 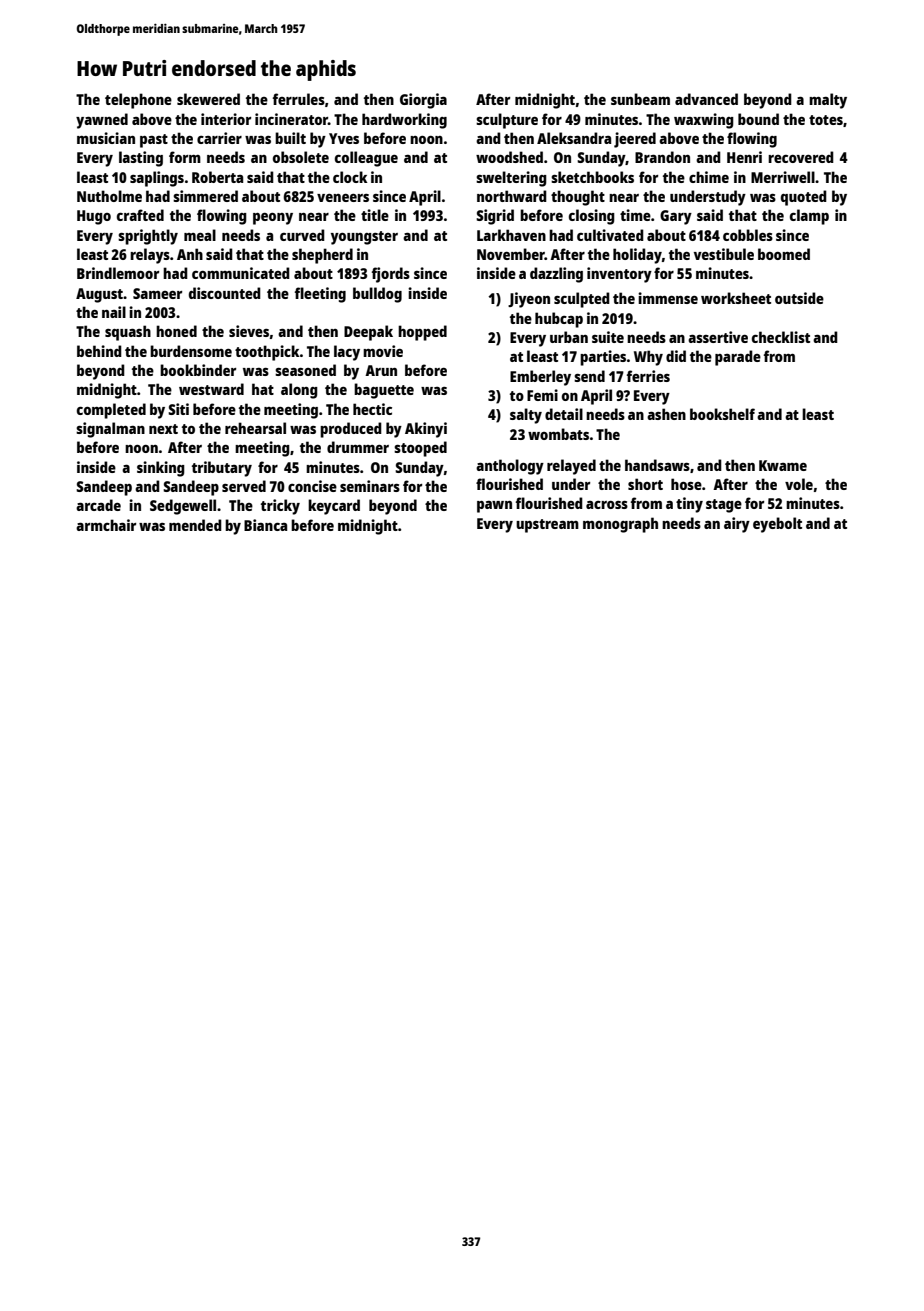 I want to click on August, so click(x=99, y=295).
